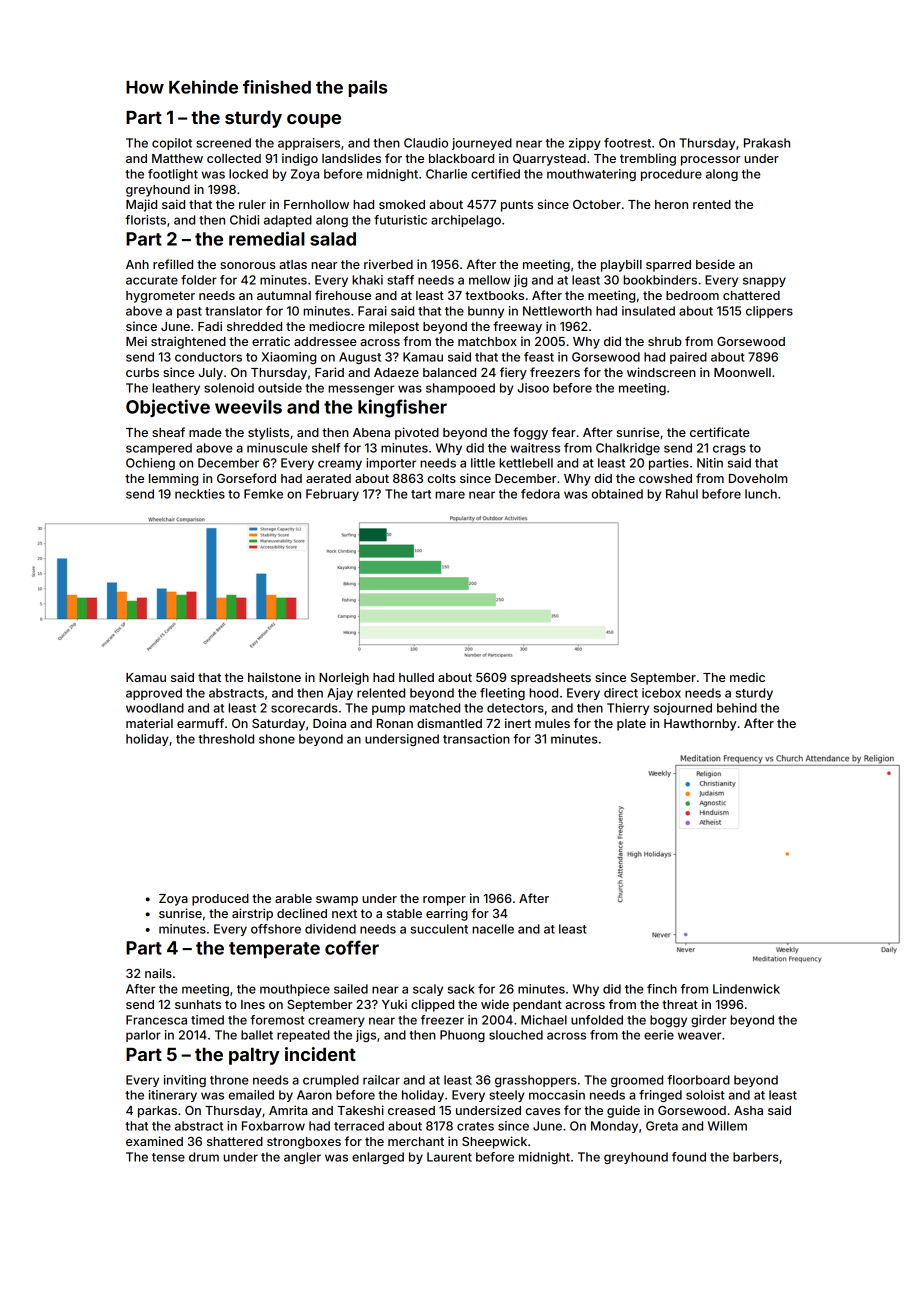 This screenshot has width=924, height=1314. What do you see at coordinates (340, 465) in the screenshot?
I see `creamy` at bounding box center [340, 465].
